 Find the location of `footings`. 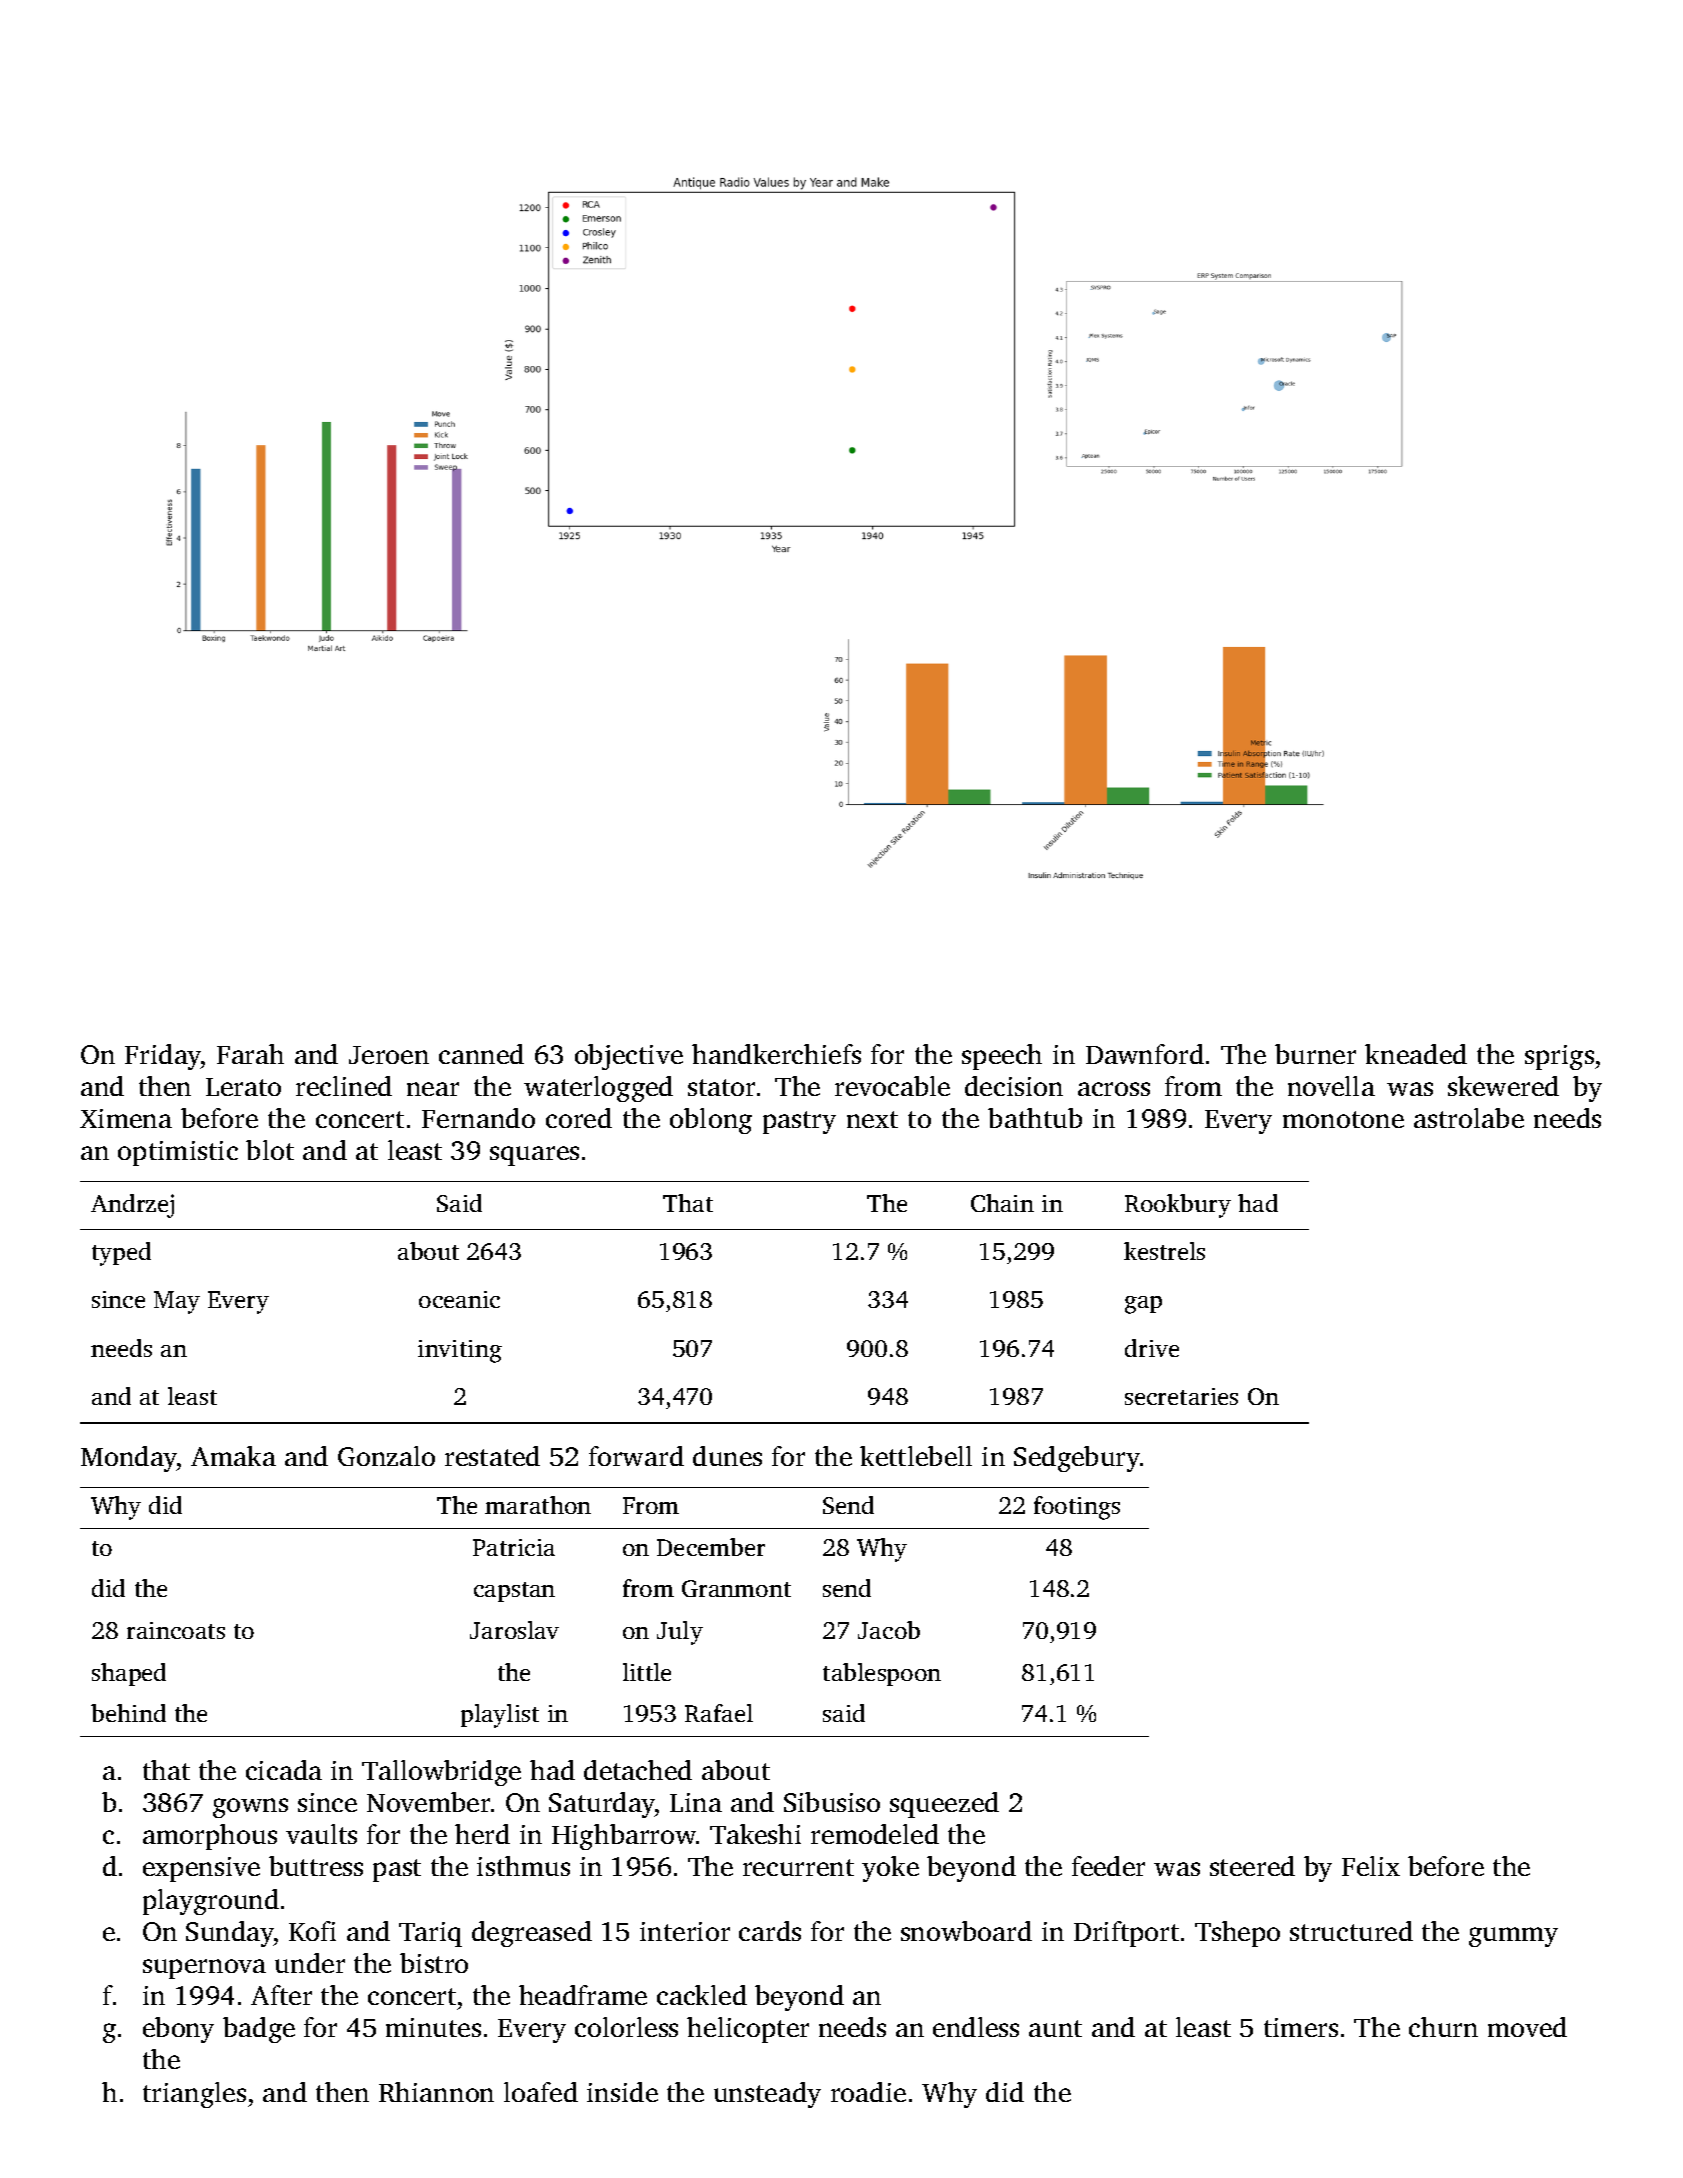

footings is located at coordinates (1077, 1508).
